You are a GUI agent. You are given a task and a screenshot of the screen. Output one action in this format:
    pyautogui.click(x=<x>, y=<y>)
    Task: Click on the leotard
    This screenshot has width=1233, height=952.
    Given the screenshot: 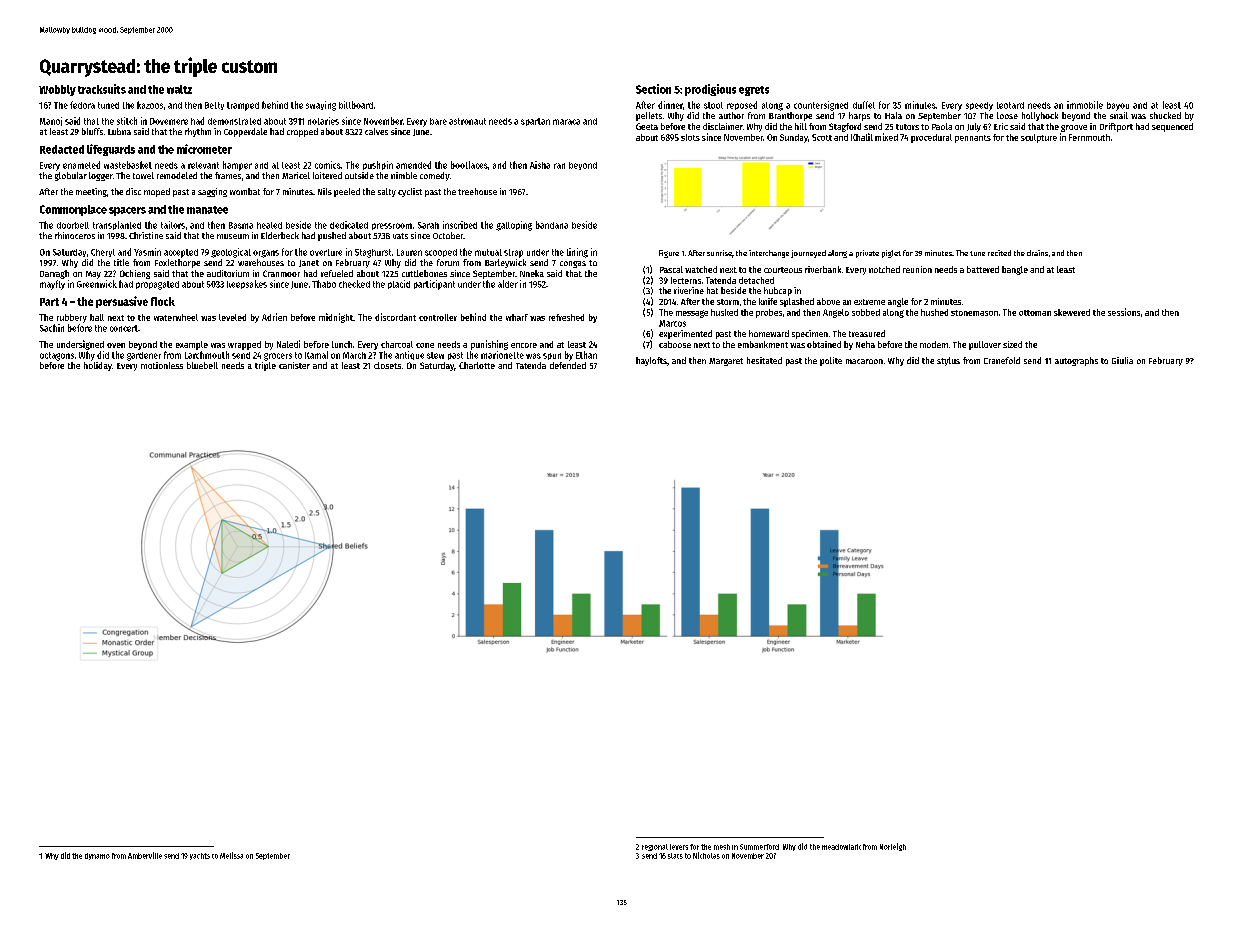 What is the action you would take?
    pyautogui.click(x=1010, y=105)
